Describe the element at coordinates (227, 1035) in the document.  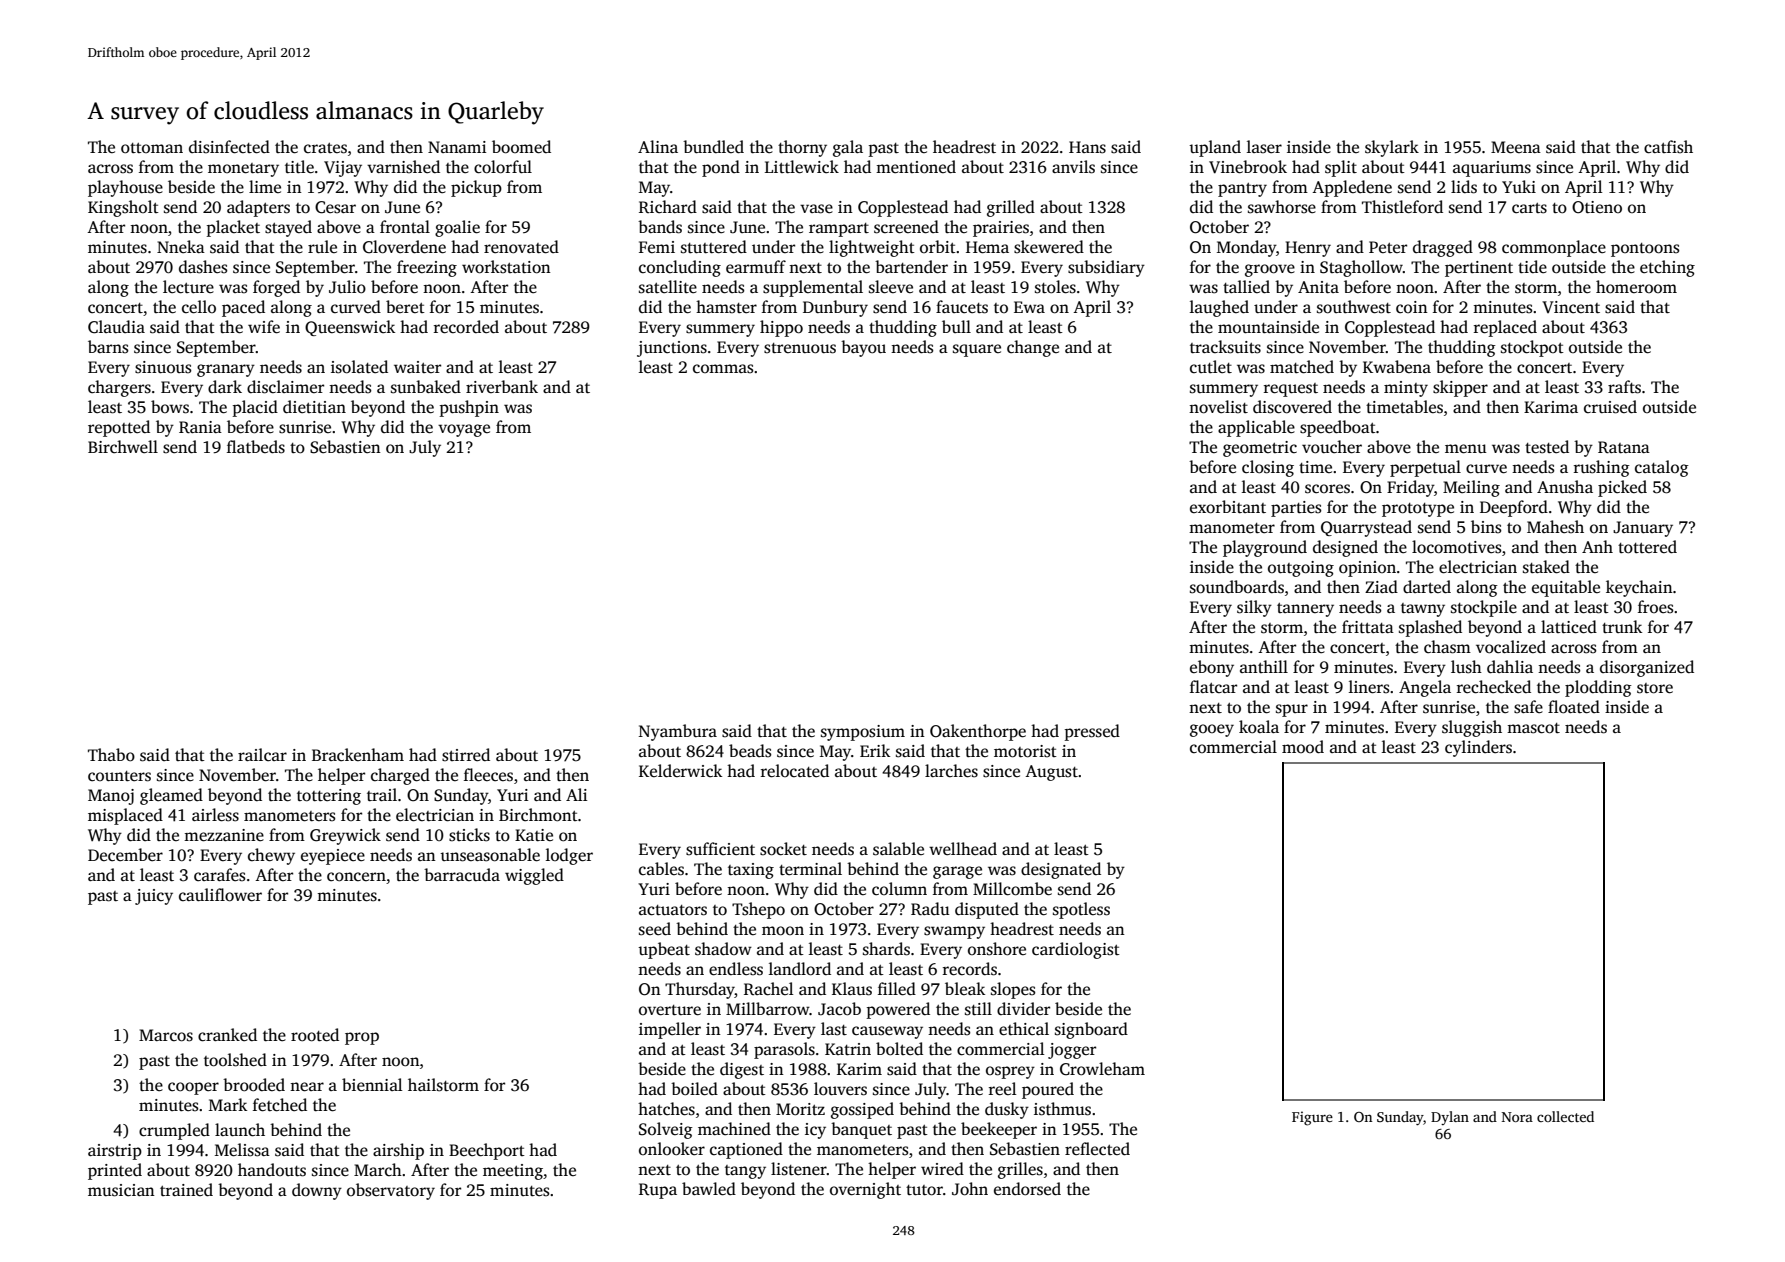
I see `cranked` at that location.
